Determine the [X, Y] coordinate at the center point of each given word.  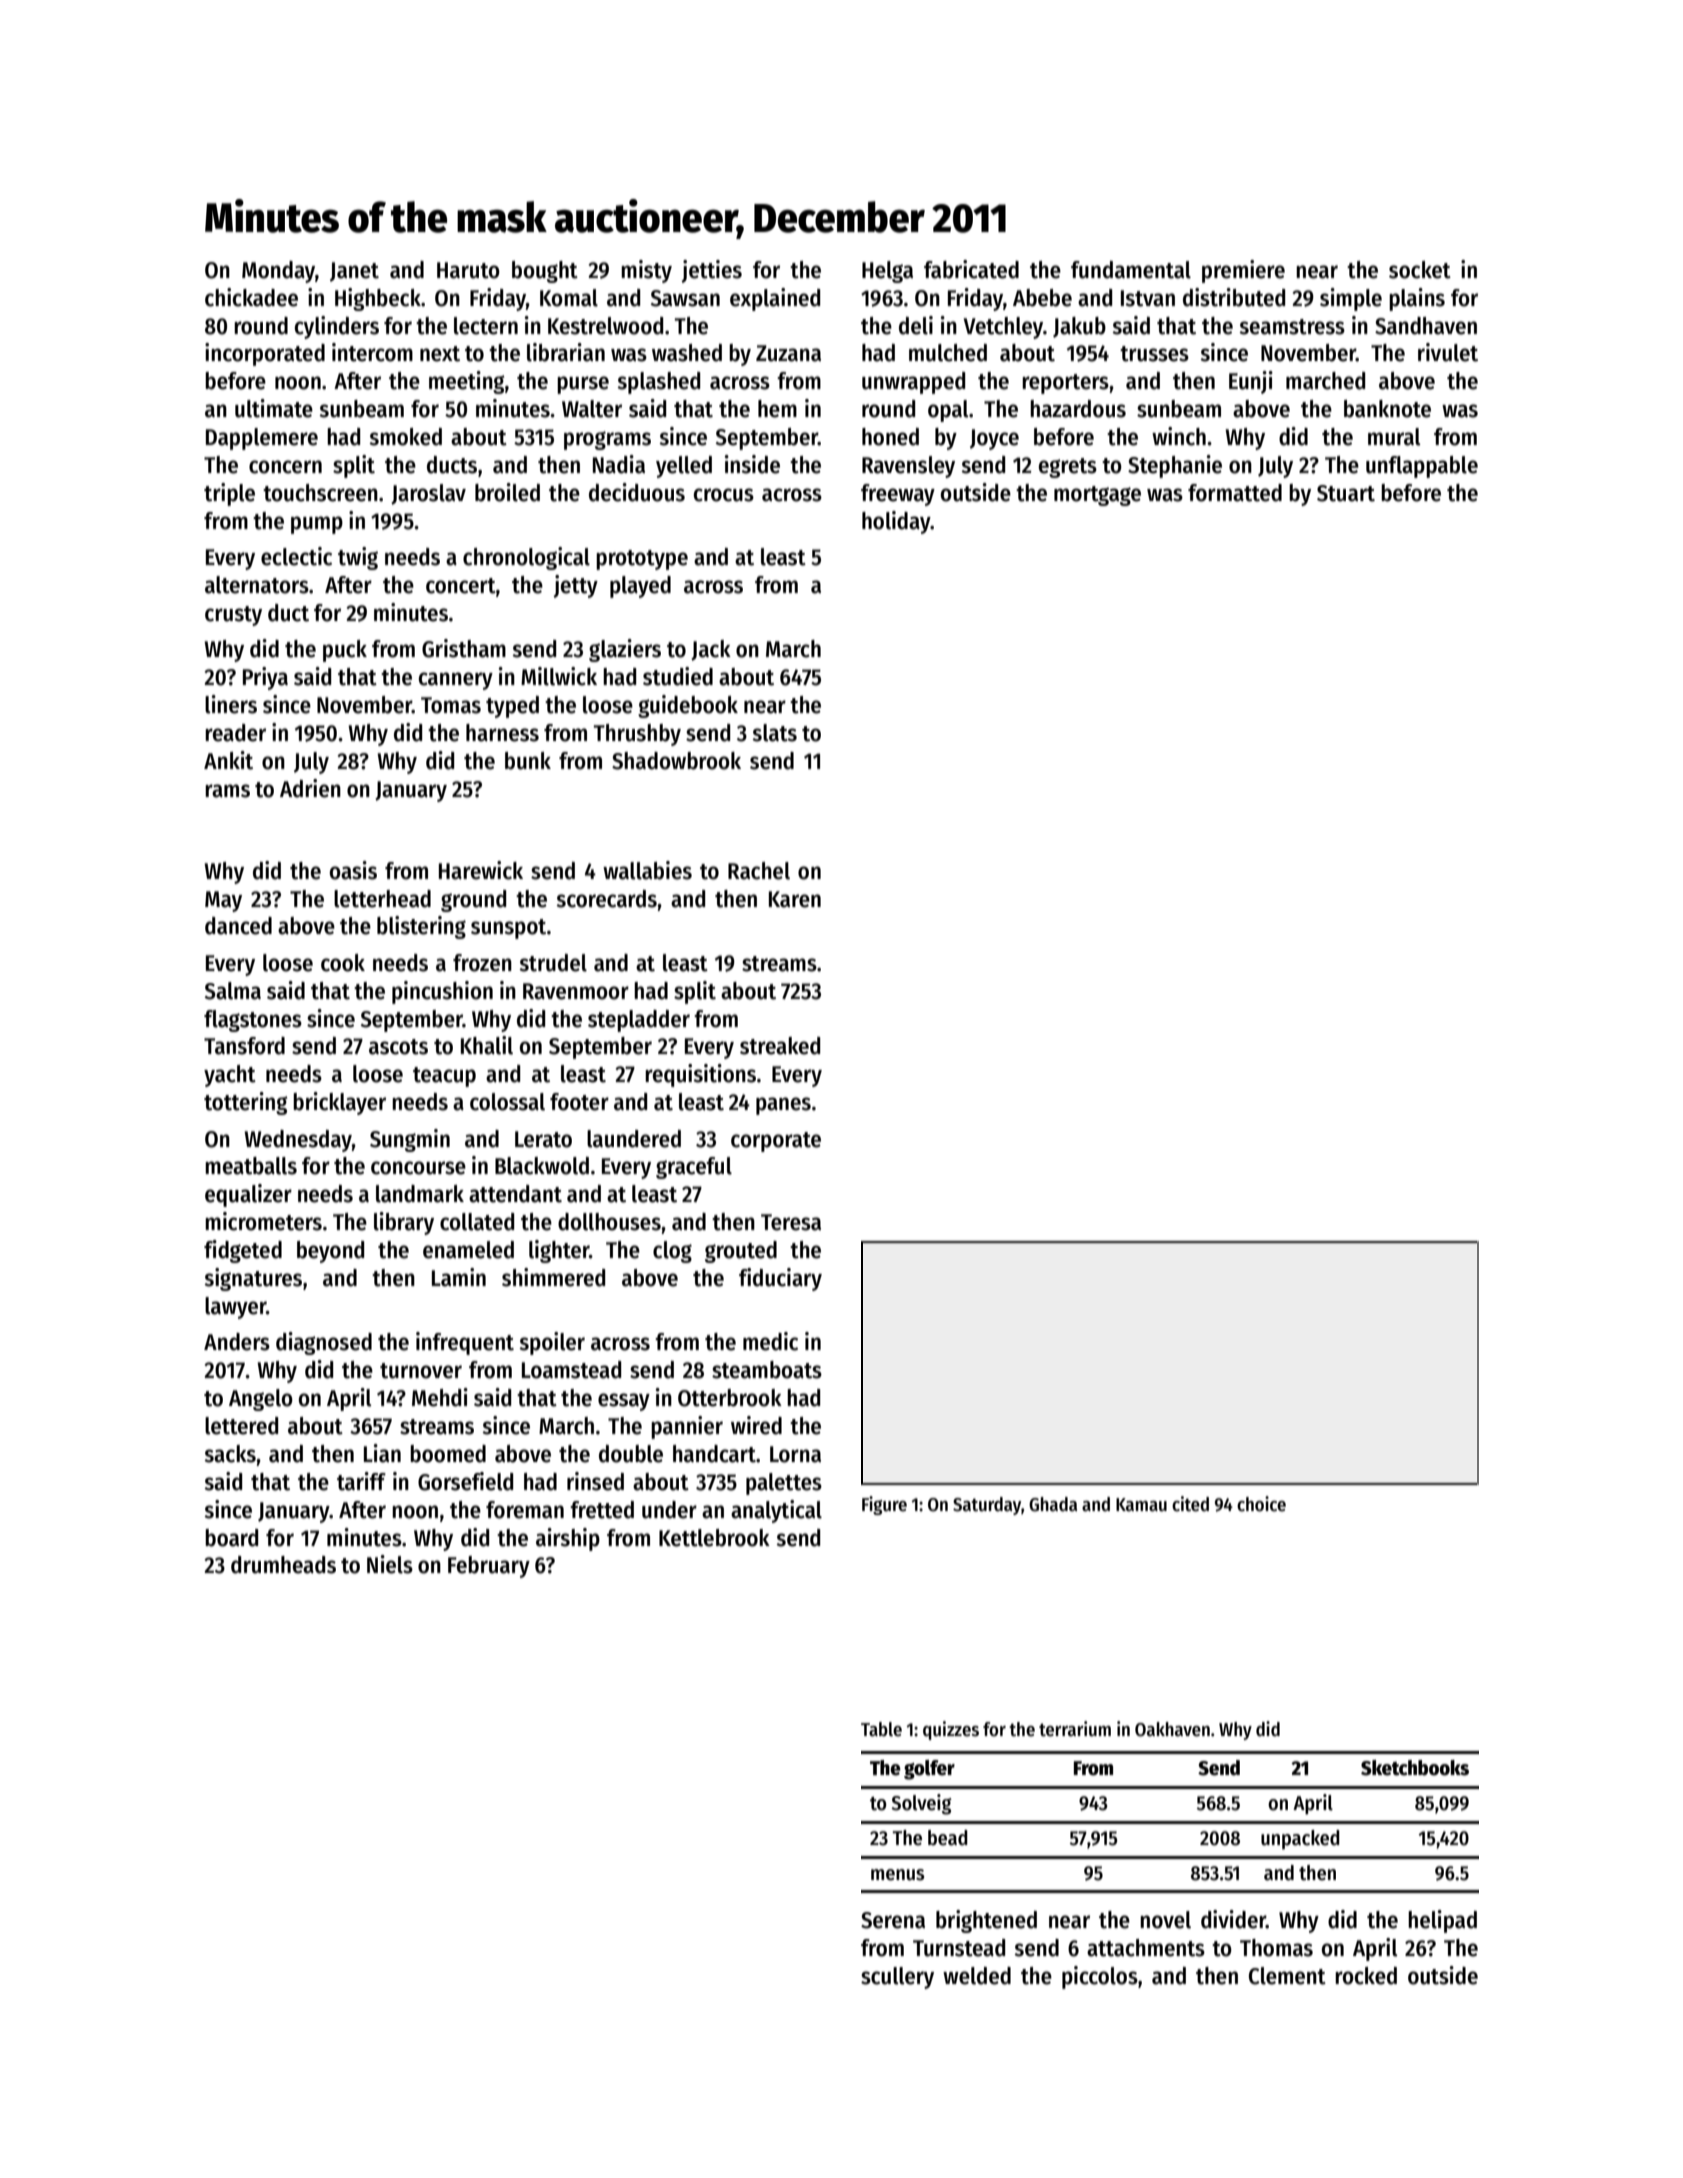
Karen [795, 899]
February [489, 1567]
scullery [897, 1978]
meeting [466, 382]
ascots [398, 1047]
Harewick [481, 870]
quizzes [951, 1730]
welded [977, 1976]
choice [1261, 1504]
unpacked [1300, 1840]
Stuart [1346, 493]
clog [672, 1252]
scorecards [606, 899]
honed [890, 437]
